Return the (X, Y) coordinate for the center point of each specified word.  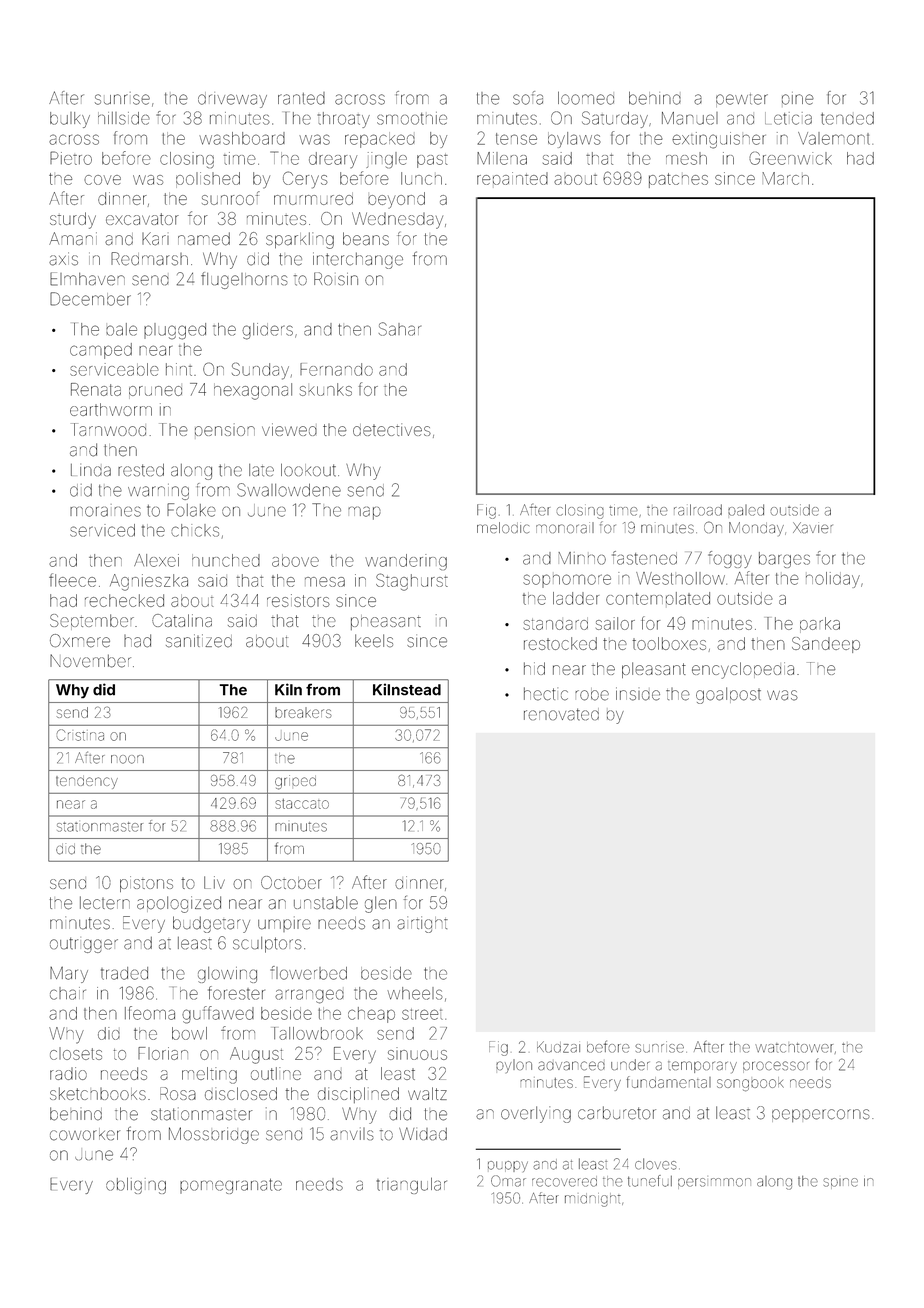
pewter (742, 100)
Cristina (80, 735)
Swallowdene (289, 490)
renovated (561, 714)
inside (638, 694)
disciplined (358, 1095)
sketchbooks (98, 1093)
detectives (392, 429)
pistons (146, 884)
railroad (698, 510)
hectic (546, 694)
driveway (232, 100)
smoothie (412, 118)
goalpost (728, 695)
